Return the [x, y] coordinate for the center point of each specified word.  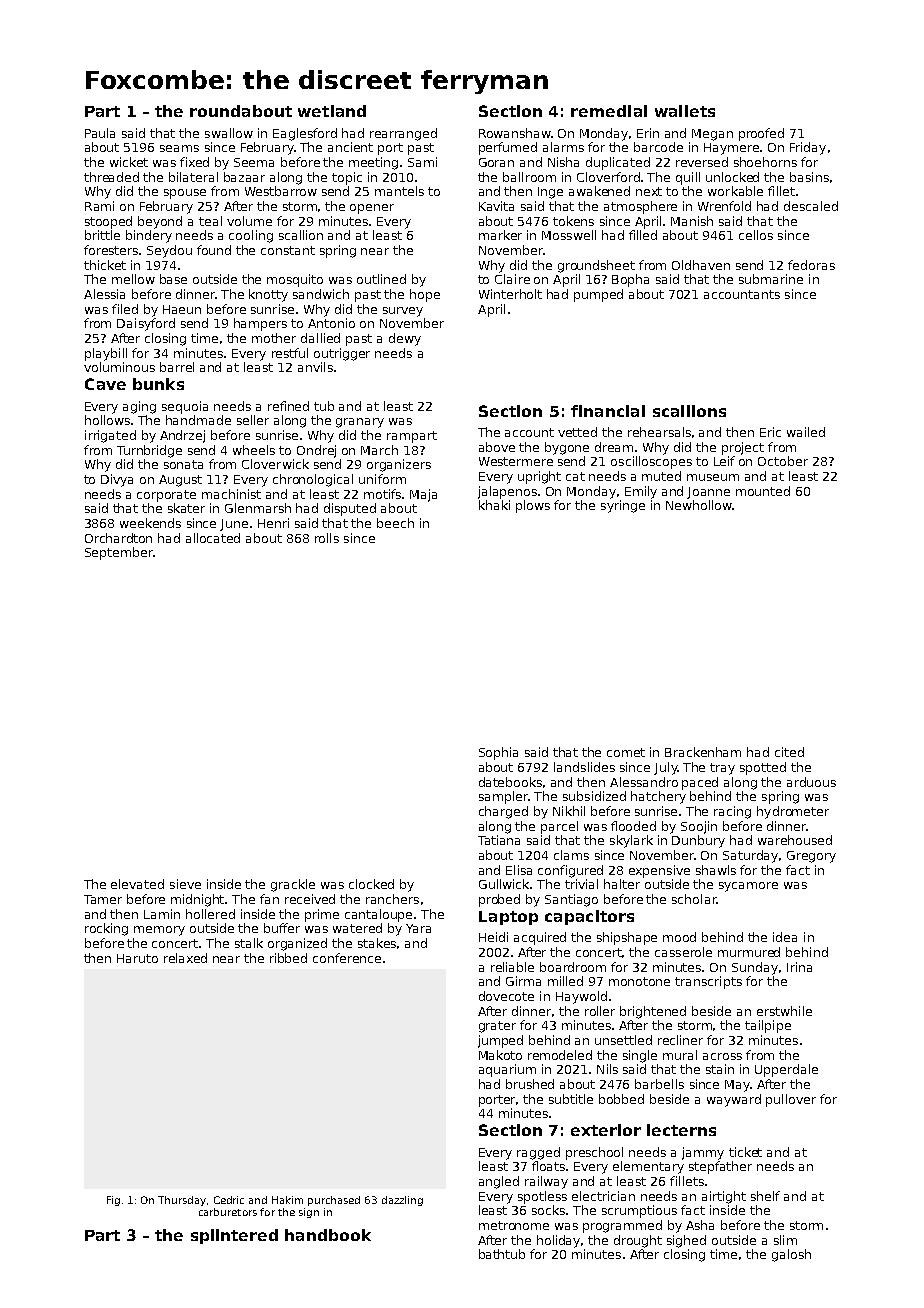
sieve [185, 884]
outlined [381, 279]
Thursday [182, 1201]
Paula [100, 133]
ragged [538, 1153]
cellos [756, 235]
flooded [633, 826]
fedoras [811, 265]
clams [571, 855]
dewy [405, 339]
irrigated [110, 436]
